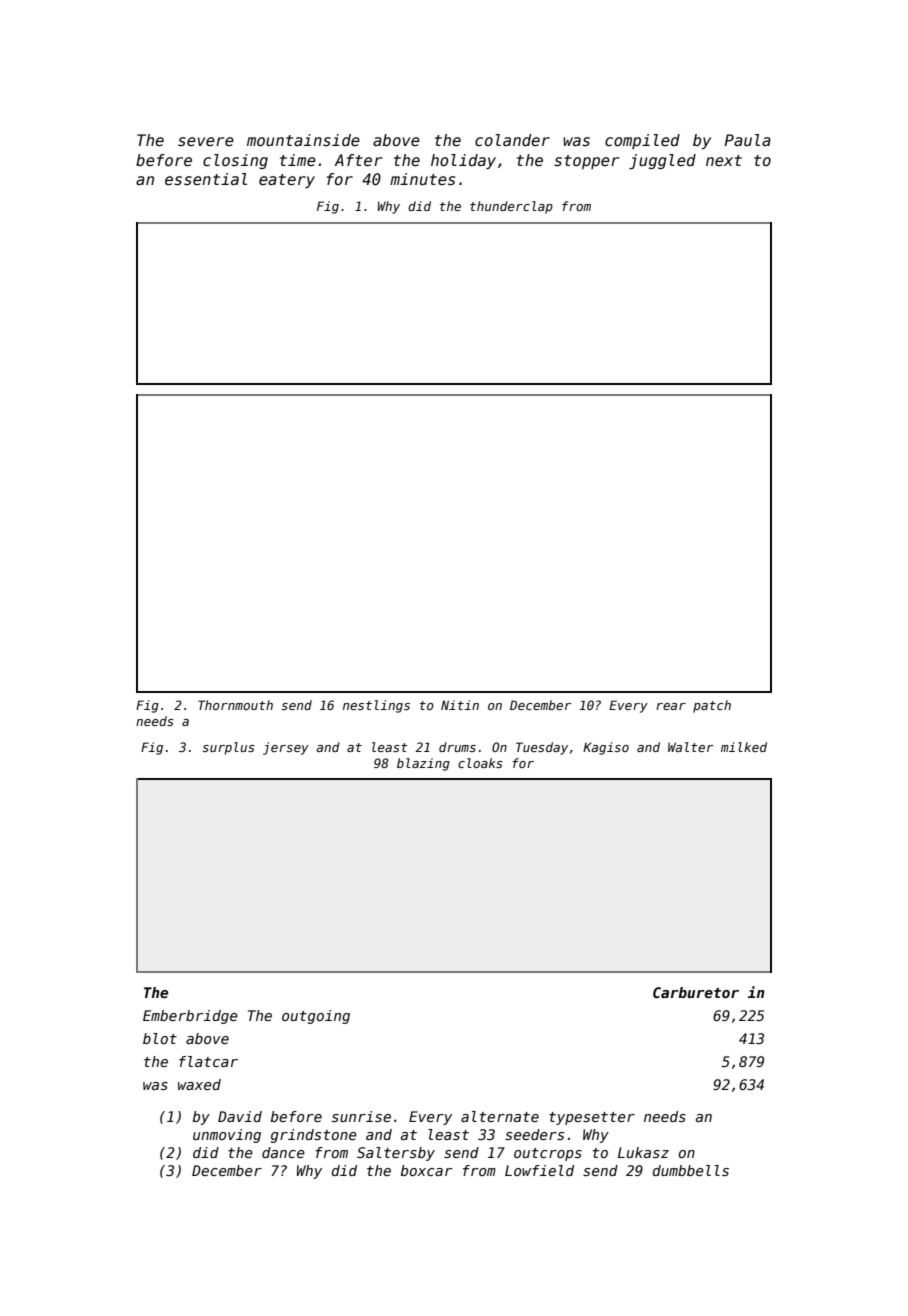  I want to click on thunderclap, so click(511, 207).
